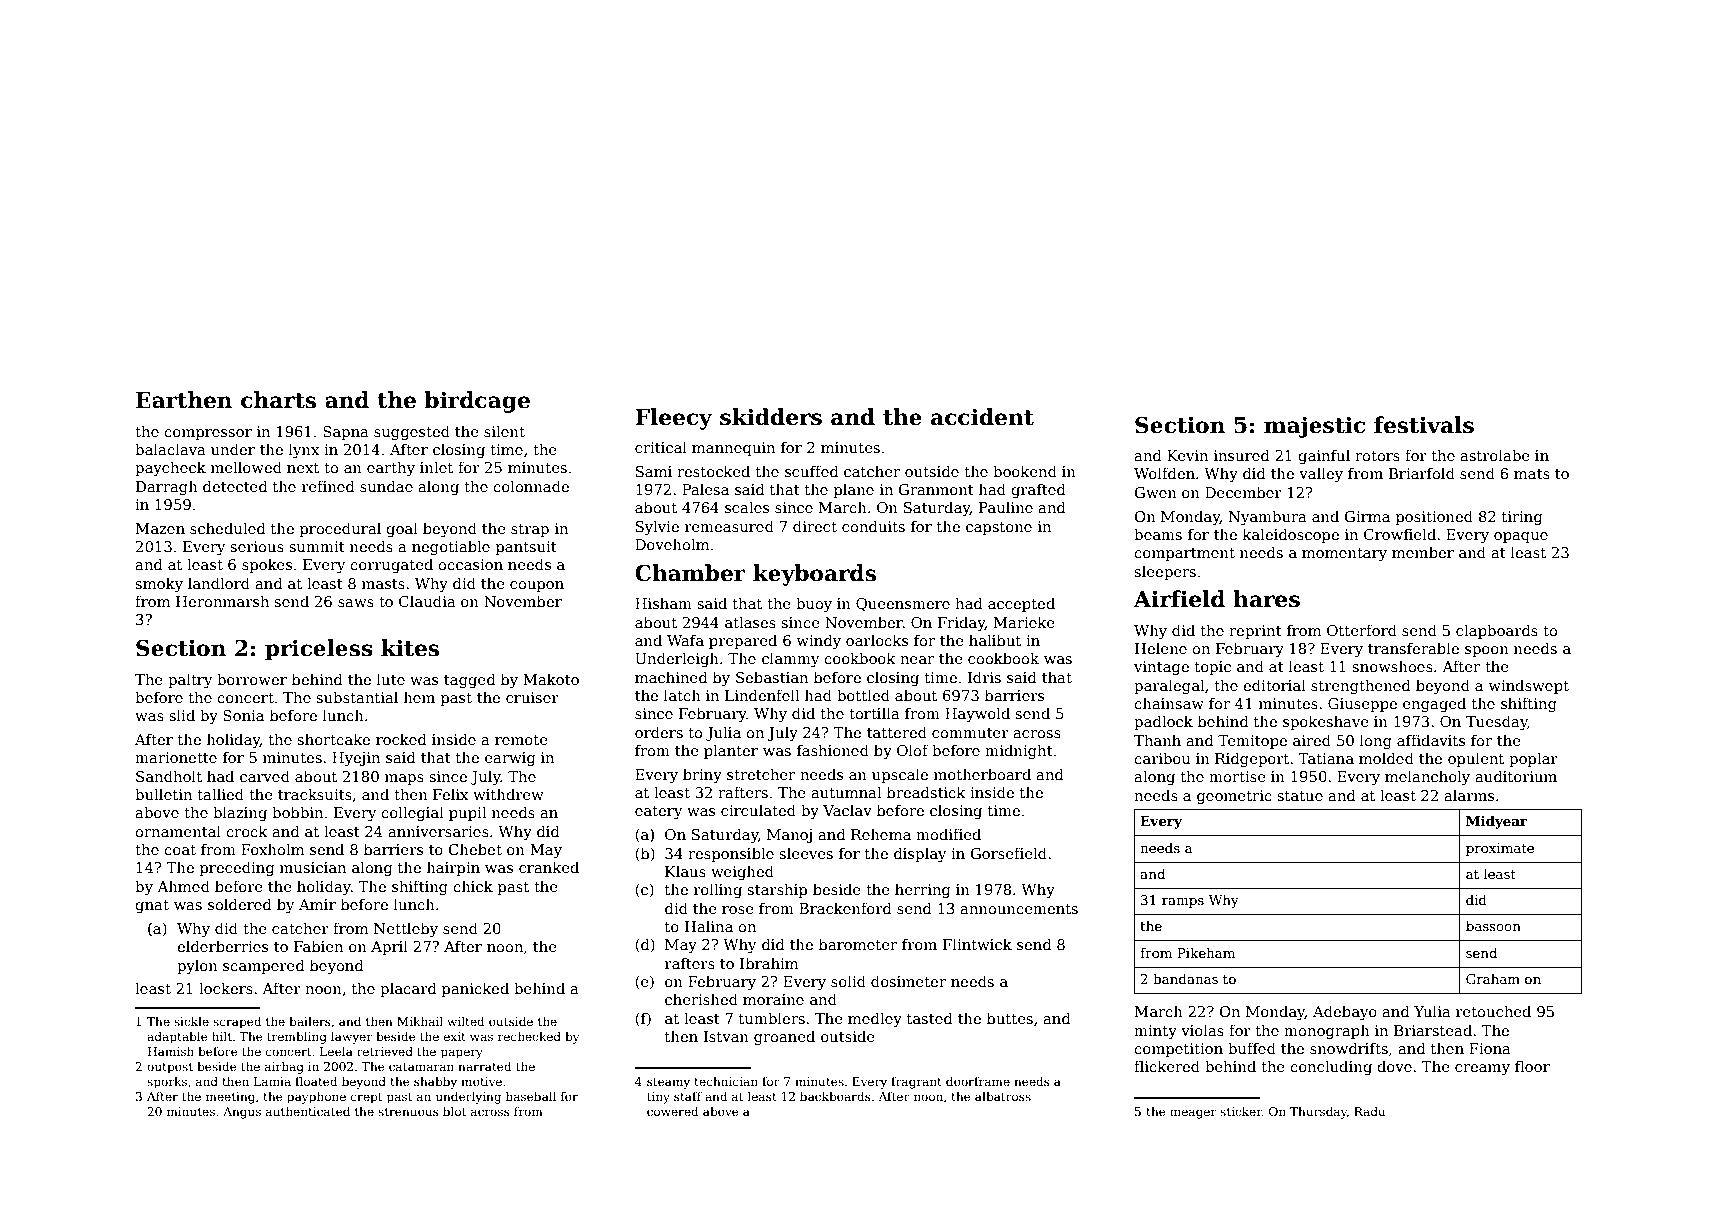 This screenshot has width=1717, height=1214. I want to click on Angus, so click(242, 1113).
